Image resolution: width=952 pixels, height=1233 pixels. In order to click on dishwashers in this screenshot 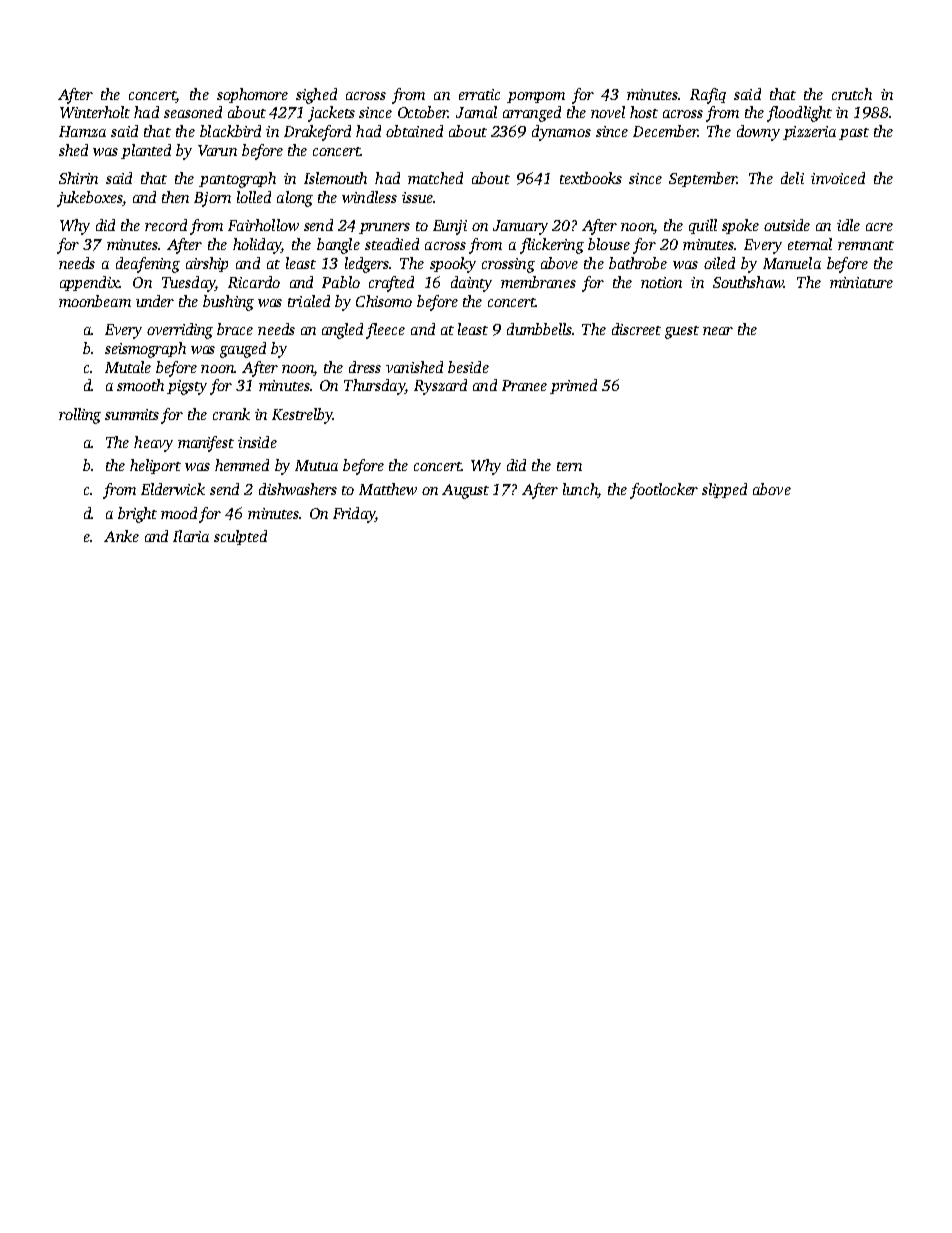, I will do `click(298, 489)`.
